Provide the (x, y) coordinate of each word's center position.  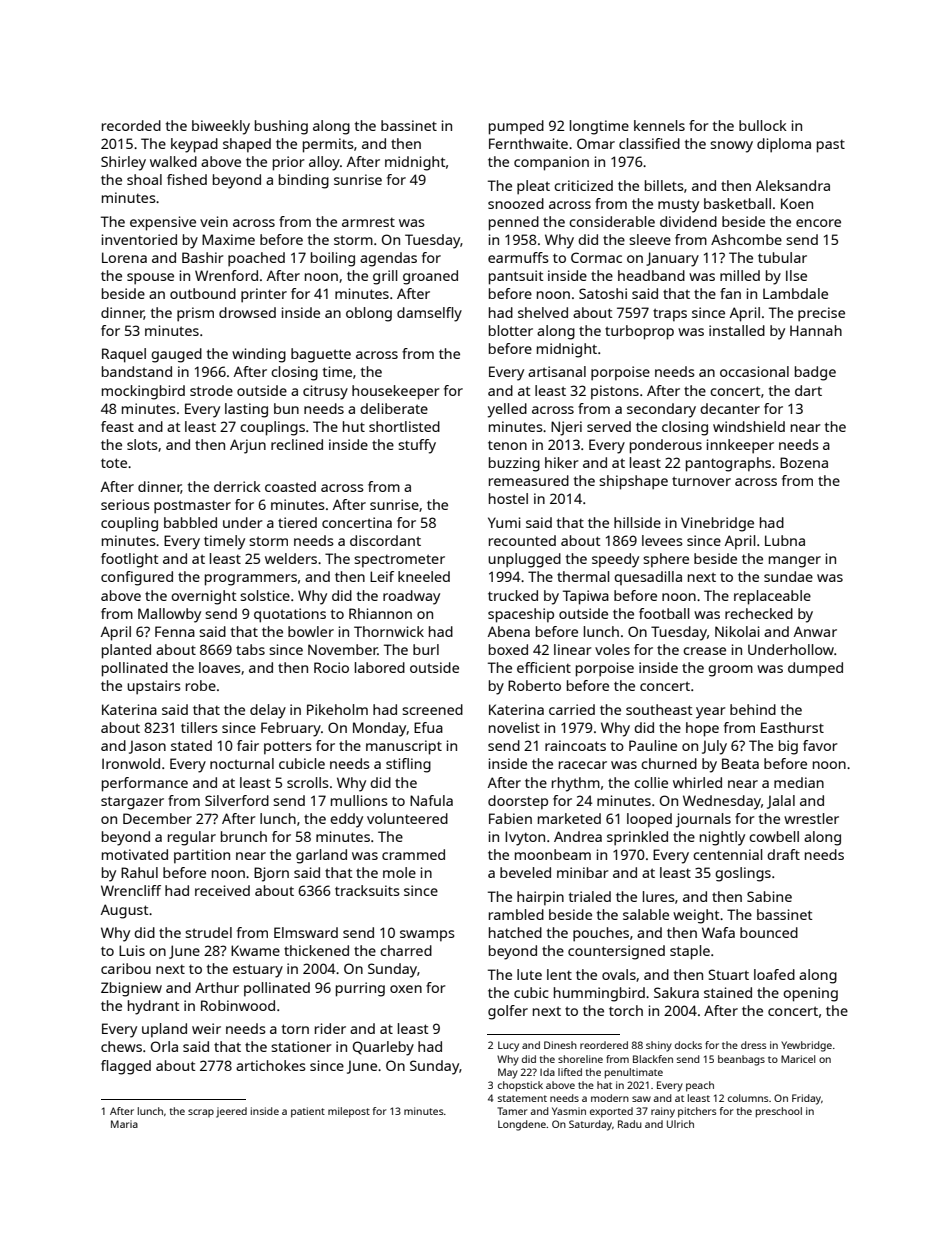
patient (308, 1112)
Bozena (804, 462)
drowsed (247, 312)
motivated (135, 854)
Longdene (522, 1125)
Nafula (431, 800)
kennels (659, 125)
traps (670, 315)
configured (137, 578)
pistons (615, 392)
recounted (522, 540)
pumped (516, 127)
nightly (722, 838)
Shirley (123, 163)
